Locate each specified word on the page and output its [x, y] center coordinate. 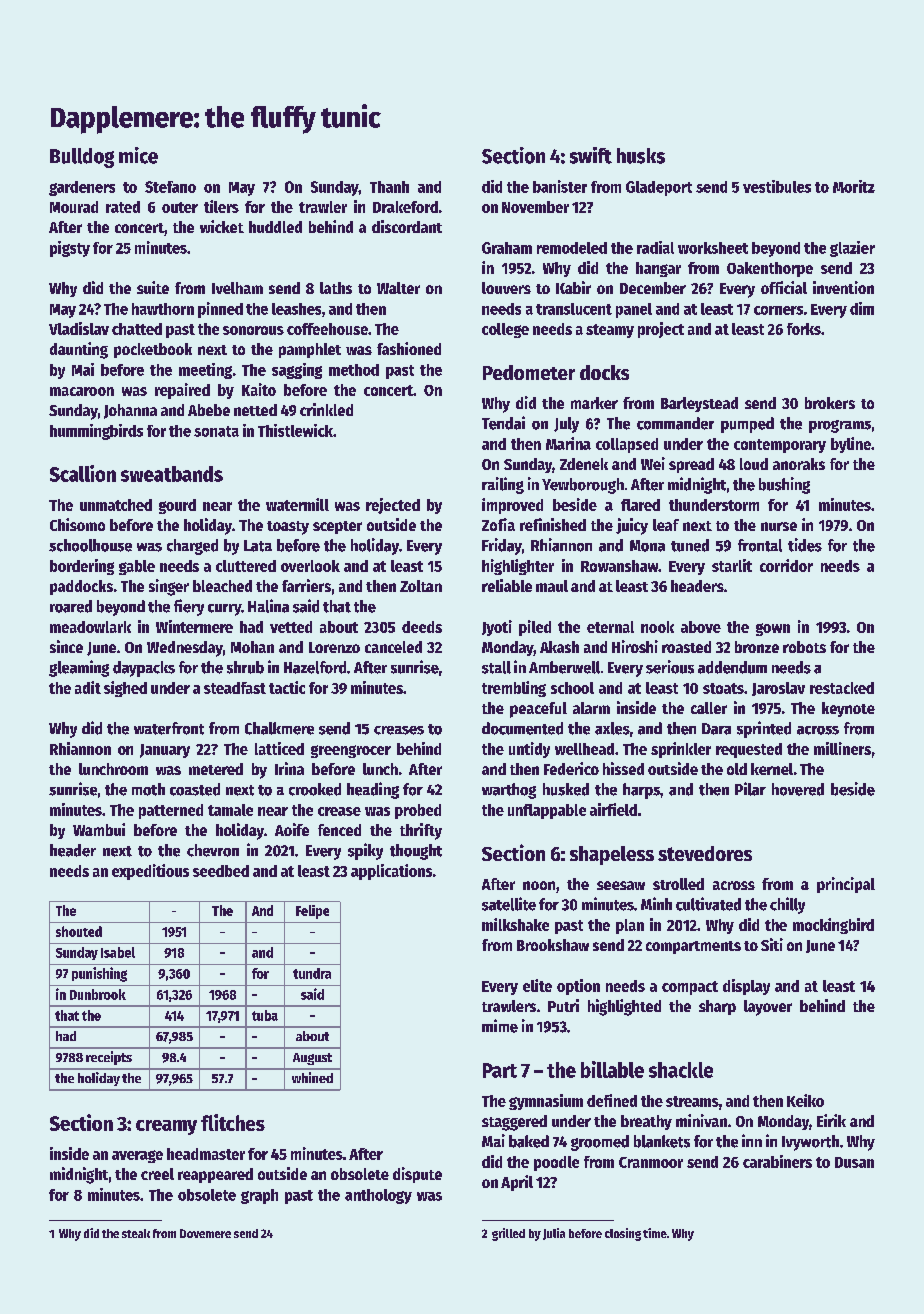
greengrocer [351, 751]
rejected [393, 506]
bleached [222, 586]
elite [537, 985]
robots [804, 647]
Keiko [805, 1100]
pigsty [70, 249]
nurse [779, 526]
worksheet [713, 248]
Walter [398, 288]
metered [216, 769]
